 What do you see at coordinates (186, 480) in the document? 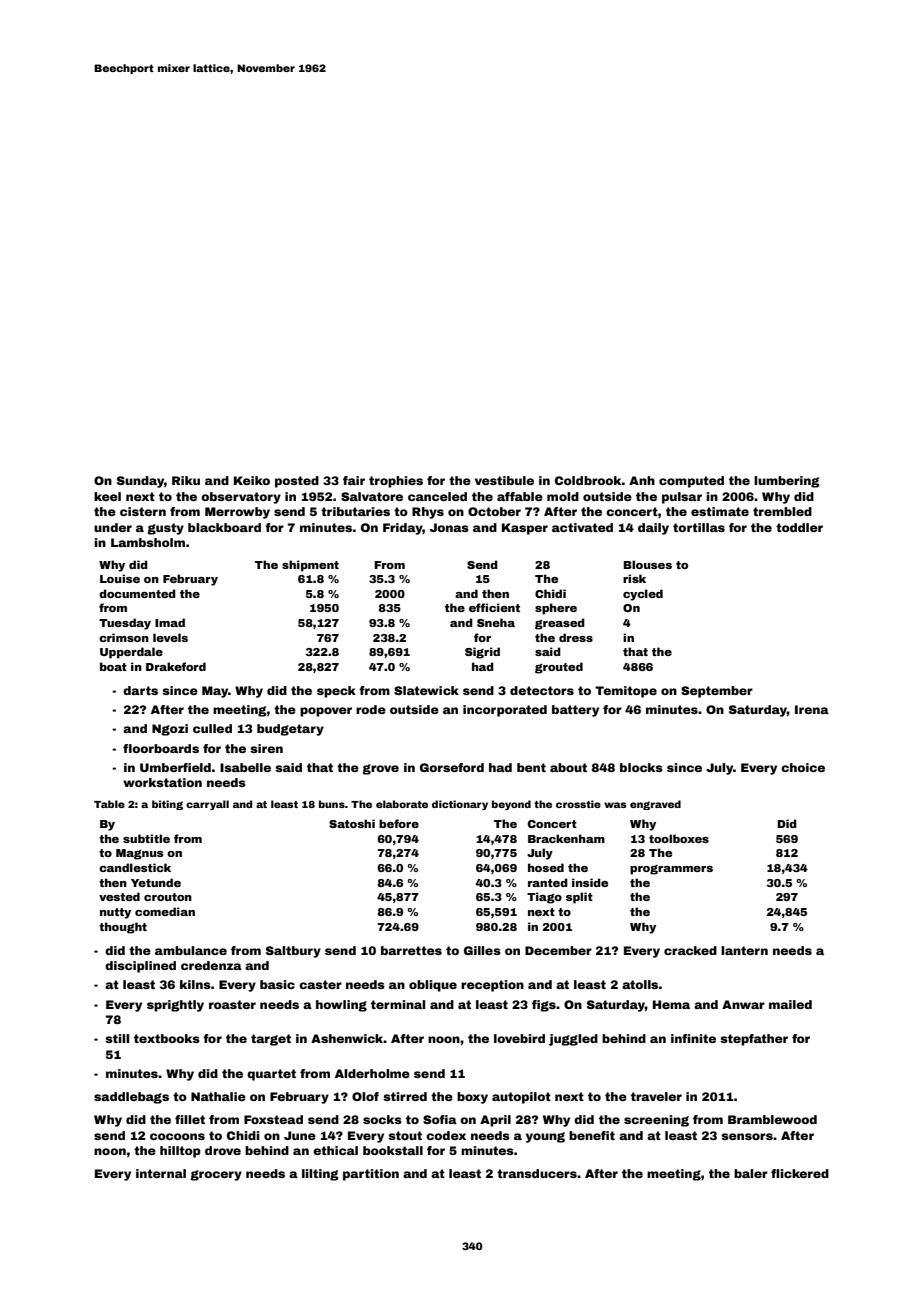
I see `Riku` at bounding box center [186, 480].
